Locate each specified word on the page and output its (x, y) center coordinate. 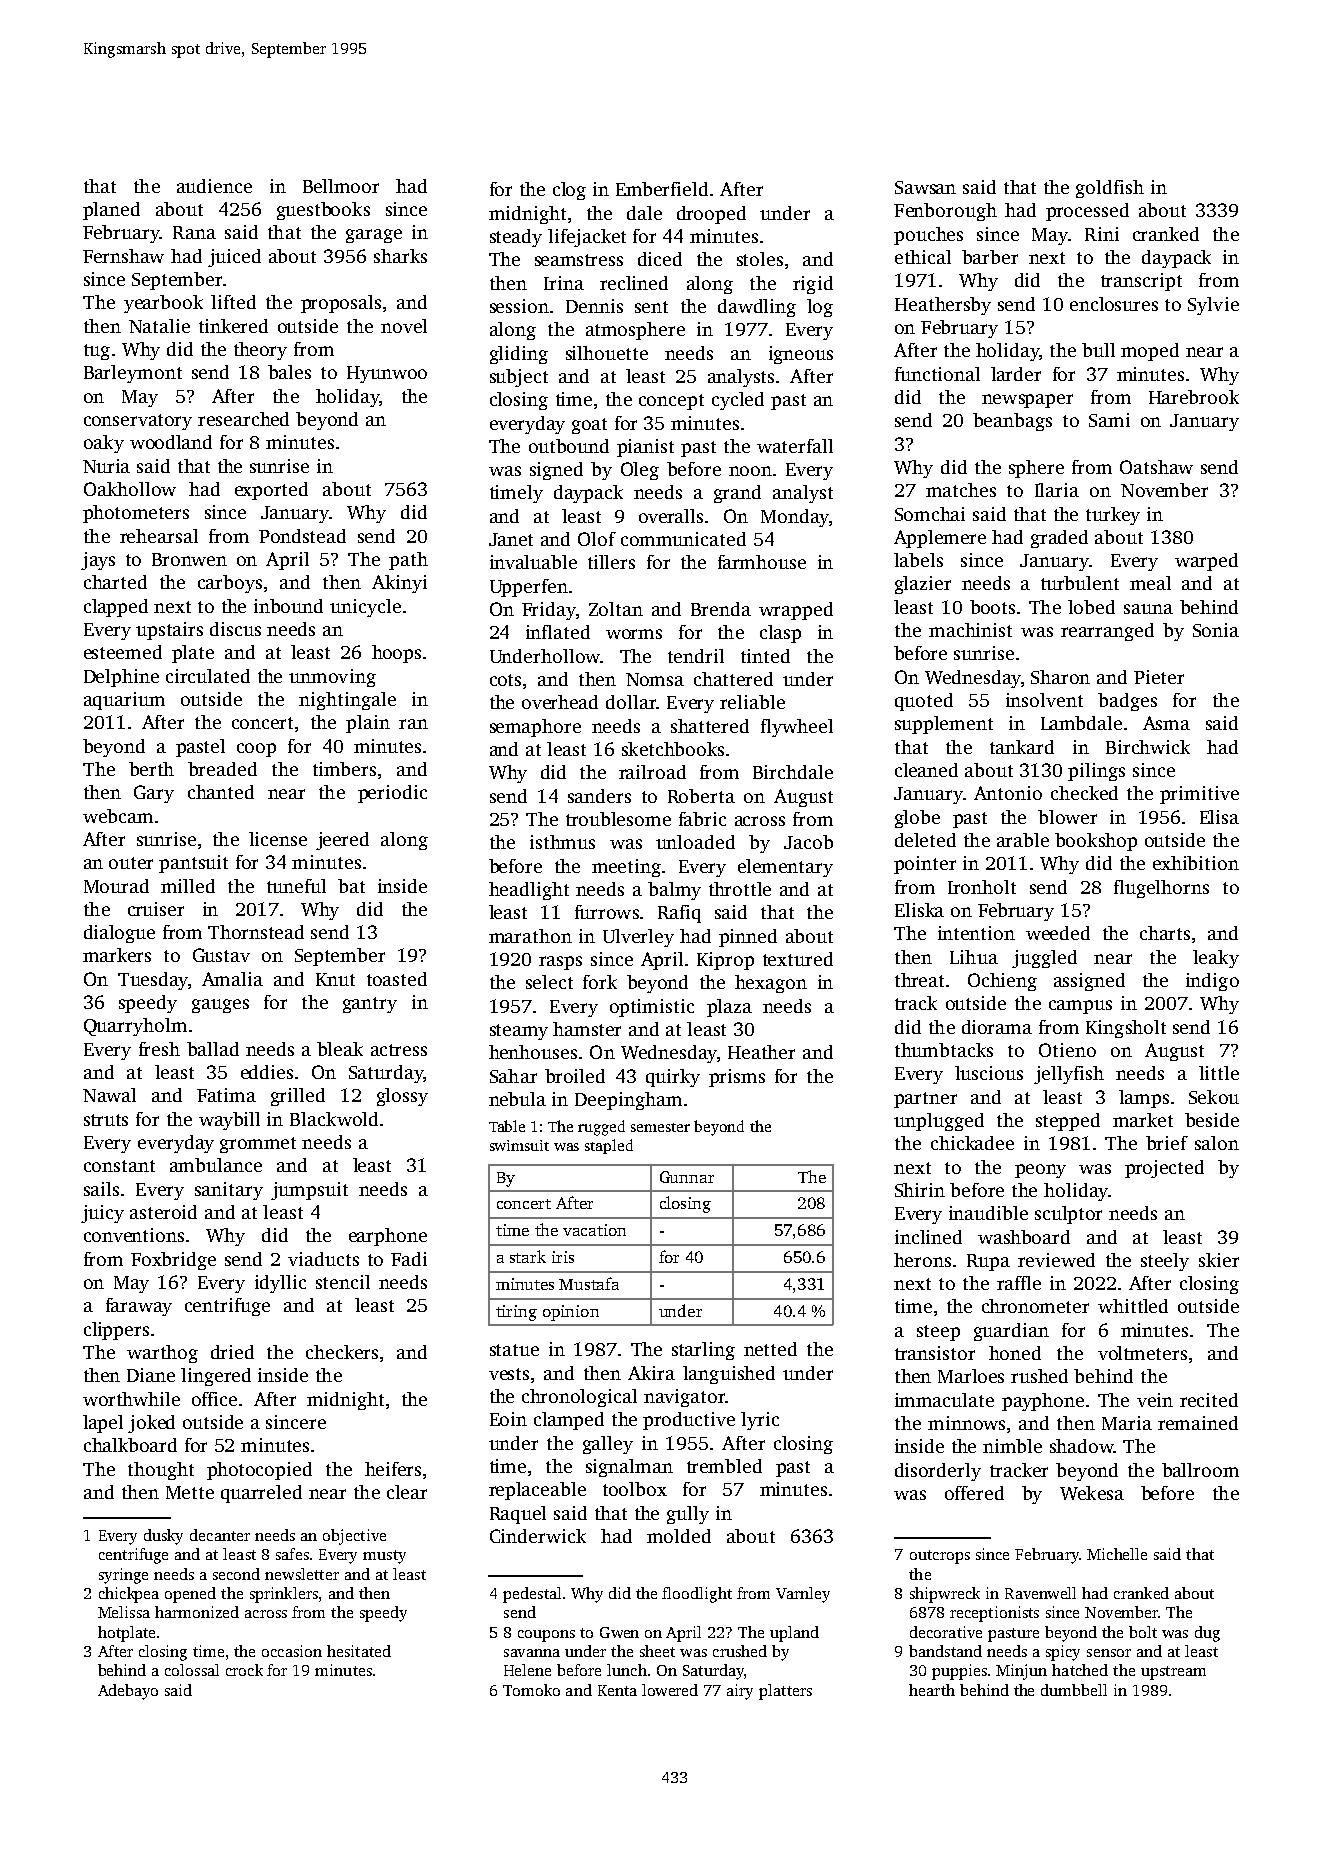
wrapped (796, 611)
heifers (393, 1469)
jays (98, 561)
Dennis (594, 306)
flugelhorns (1161, 889)
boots (992, 607)
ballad (213, 1049)
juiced (234, 258)
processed (1087, 212)
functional (937, 374)
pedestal (532, 1595)
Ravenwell (1040, 1593)
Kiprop (725, 961)
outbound (569, 446)
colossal (192, 1670)
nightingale (347, 701)
